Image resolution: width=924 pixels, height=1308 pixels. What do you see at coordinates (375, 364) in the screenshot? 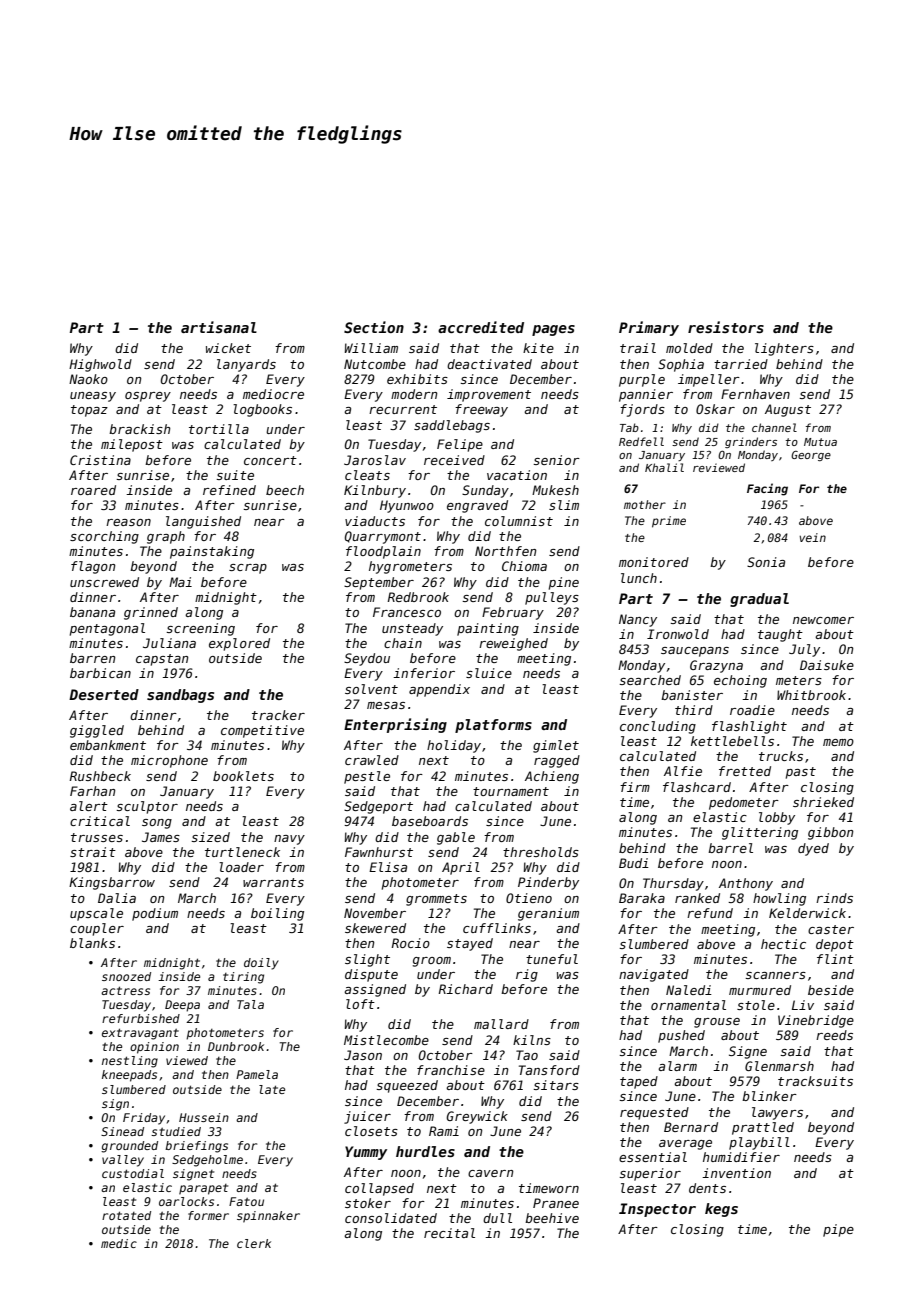
I see `Nutcombe` at bounding box center [375, 364].
